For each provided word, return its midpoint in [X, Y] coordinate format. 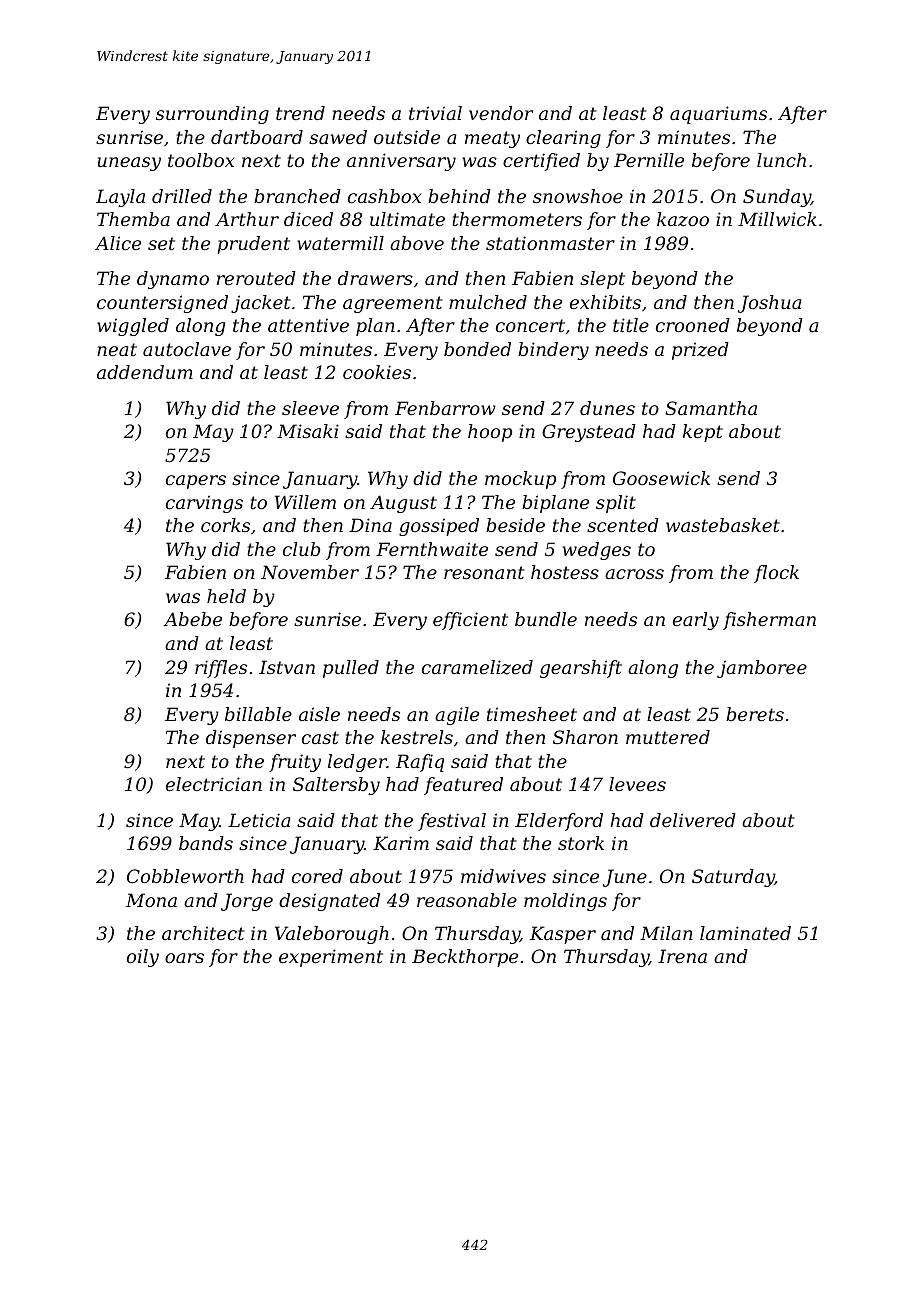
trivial [435, 113]
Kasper [563, 935]
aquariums [718, 115]
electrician [214, 784]
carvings [204, 504]
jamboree [762, 669]
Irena [682, 956]
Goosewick [661, 478]
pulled [351, 669]
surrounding [212, 115]
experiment [331, 958]
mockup [520, 480]
